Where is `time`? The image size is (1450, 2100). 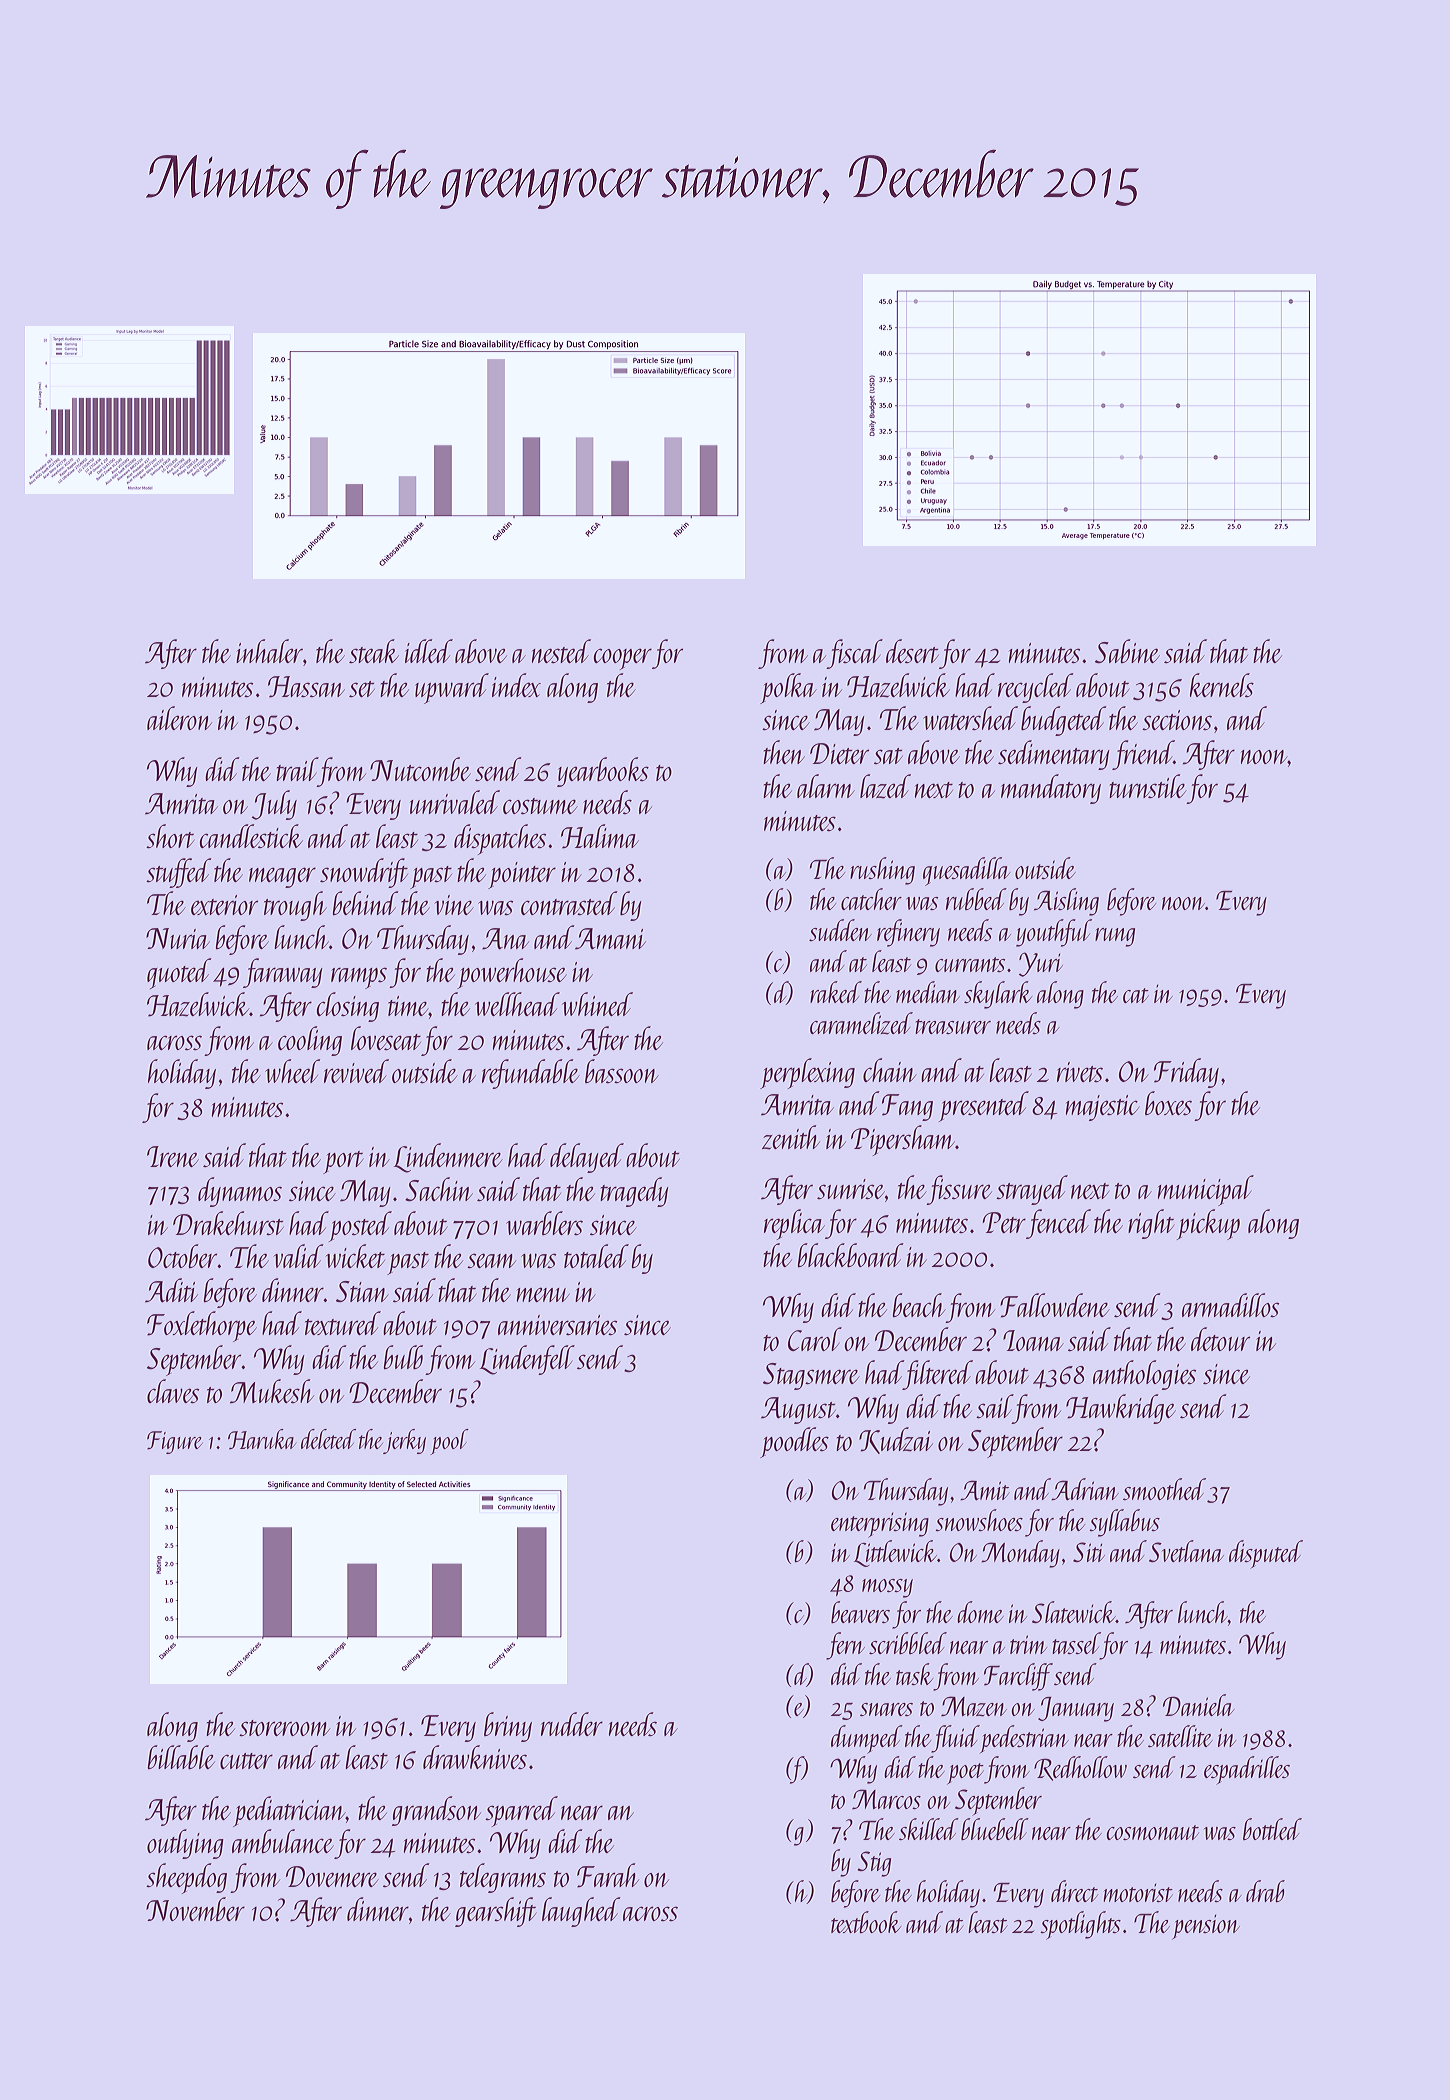 time is located at coordinates (408, 1006).
